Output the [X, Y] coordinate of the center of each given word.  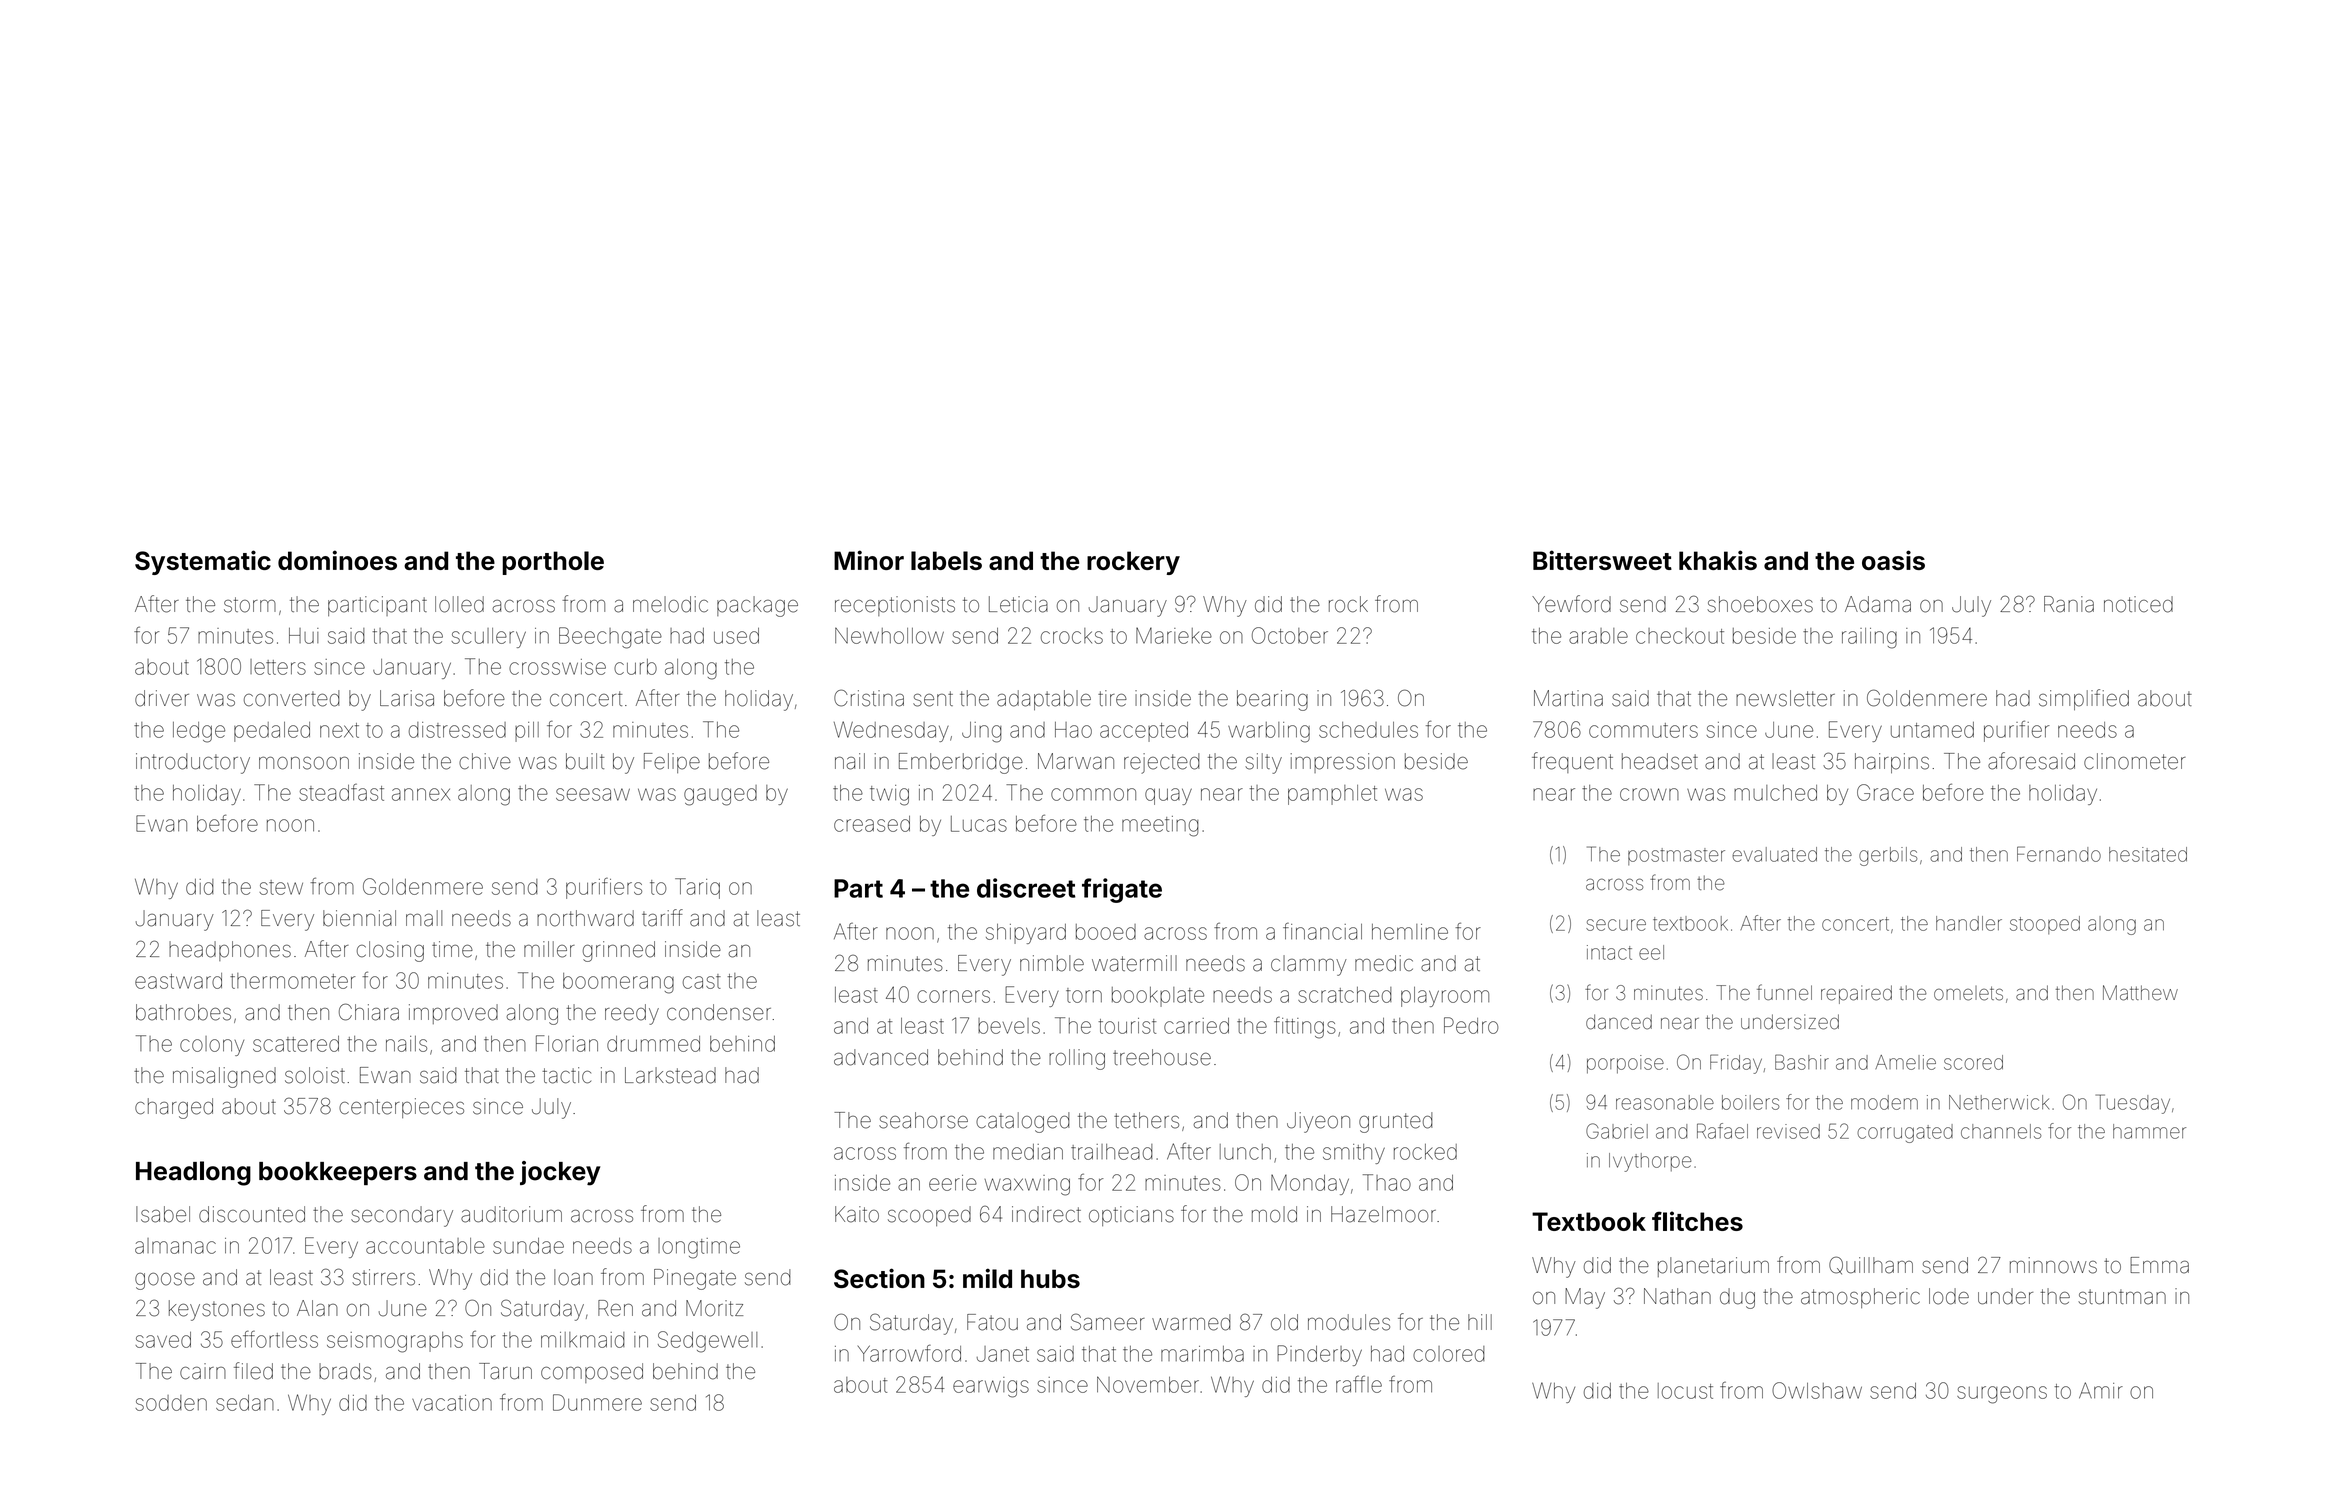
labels [946, 560]
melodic [670, 604]
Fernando [2059, 854]
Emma [2159, 1265]
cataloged [1023, 1122]
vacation [452, 1403]
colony [212, 1046]
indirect [1046, 1214]
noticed [2138, 604]
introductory [193, 763]
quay [1168, 796]
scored [1973, 1062]
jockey [560, 1173]
